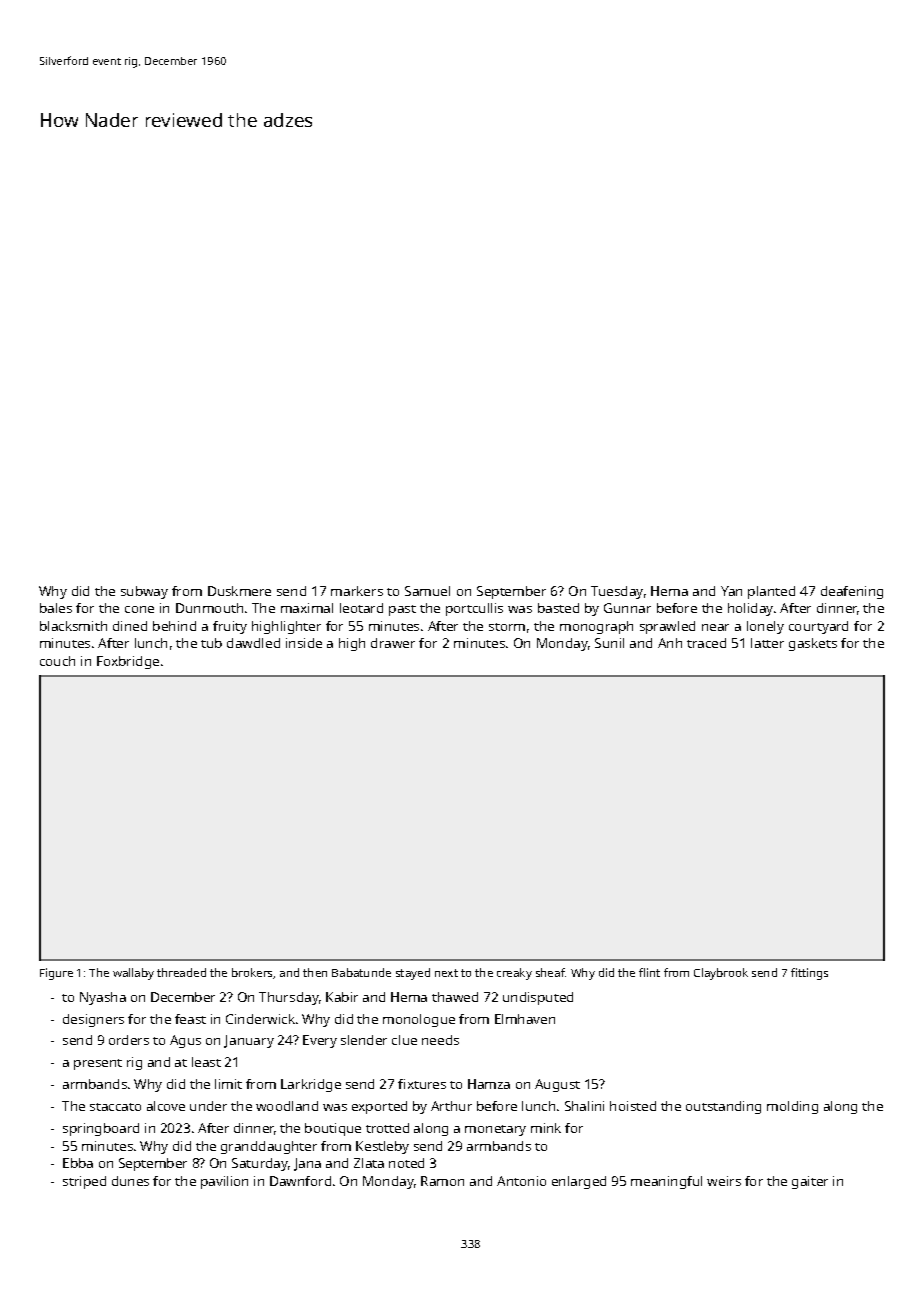 This document has width=924, height=1308. I want to click on Yan, so click(731, 591).
